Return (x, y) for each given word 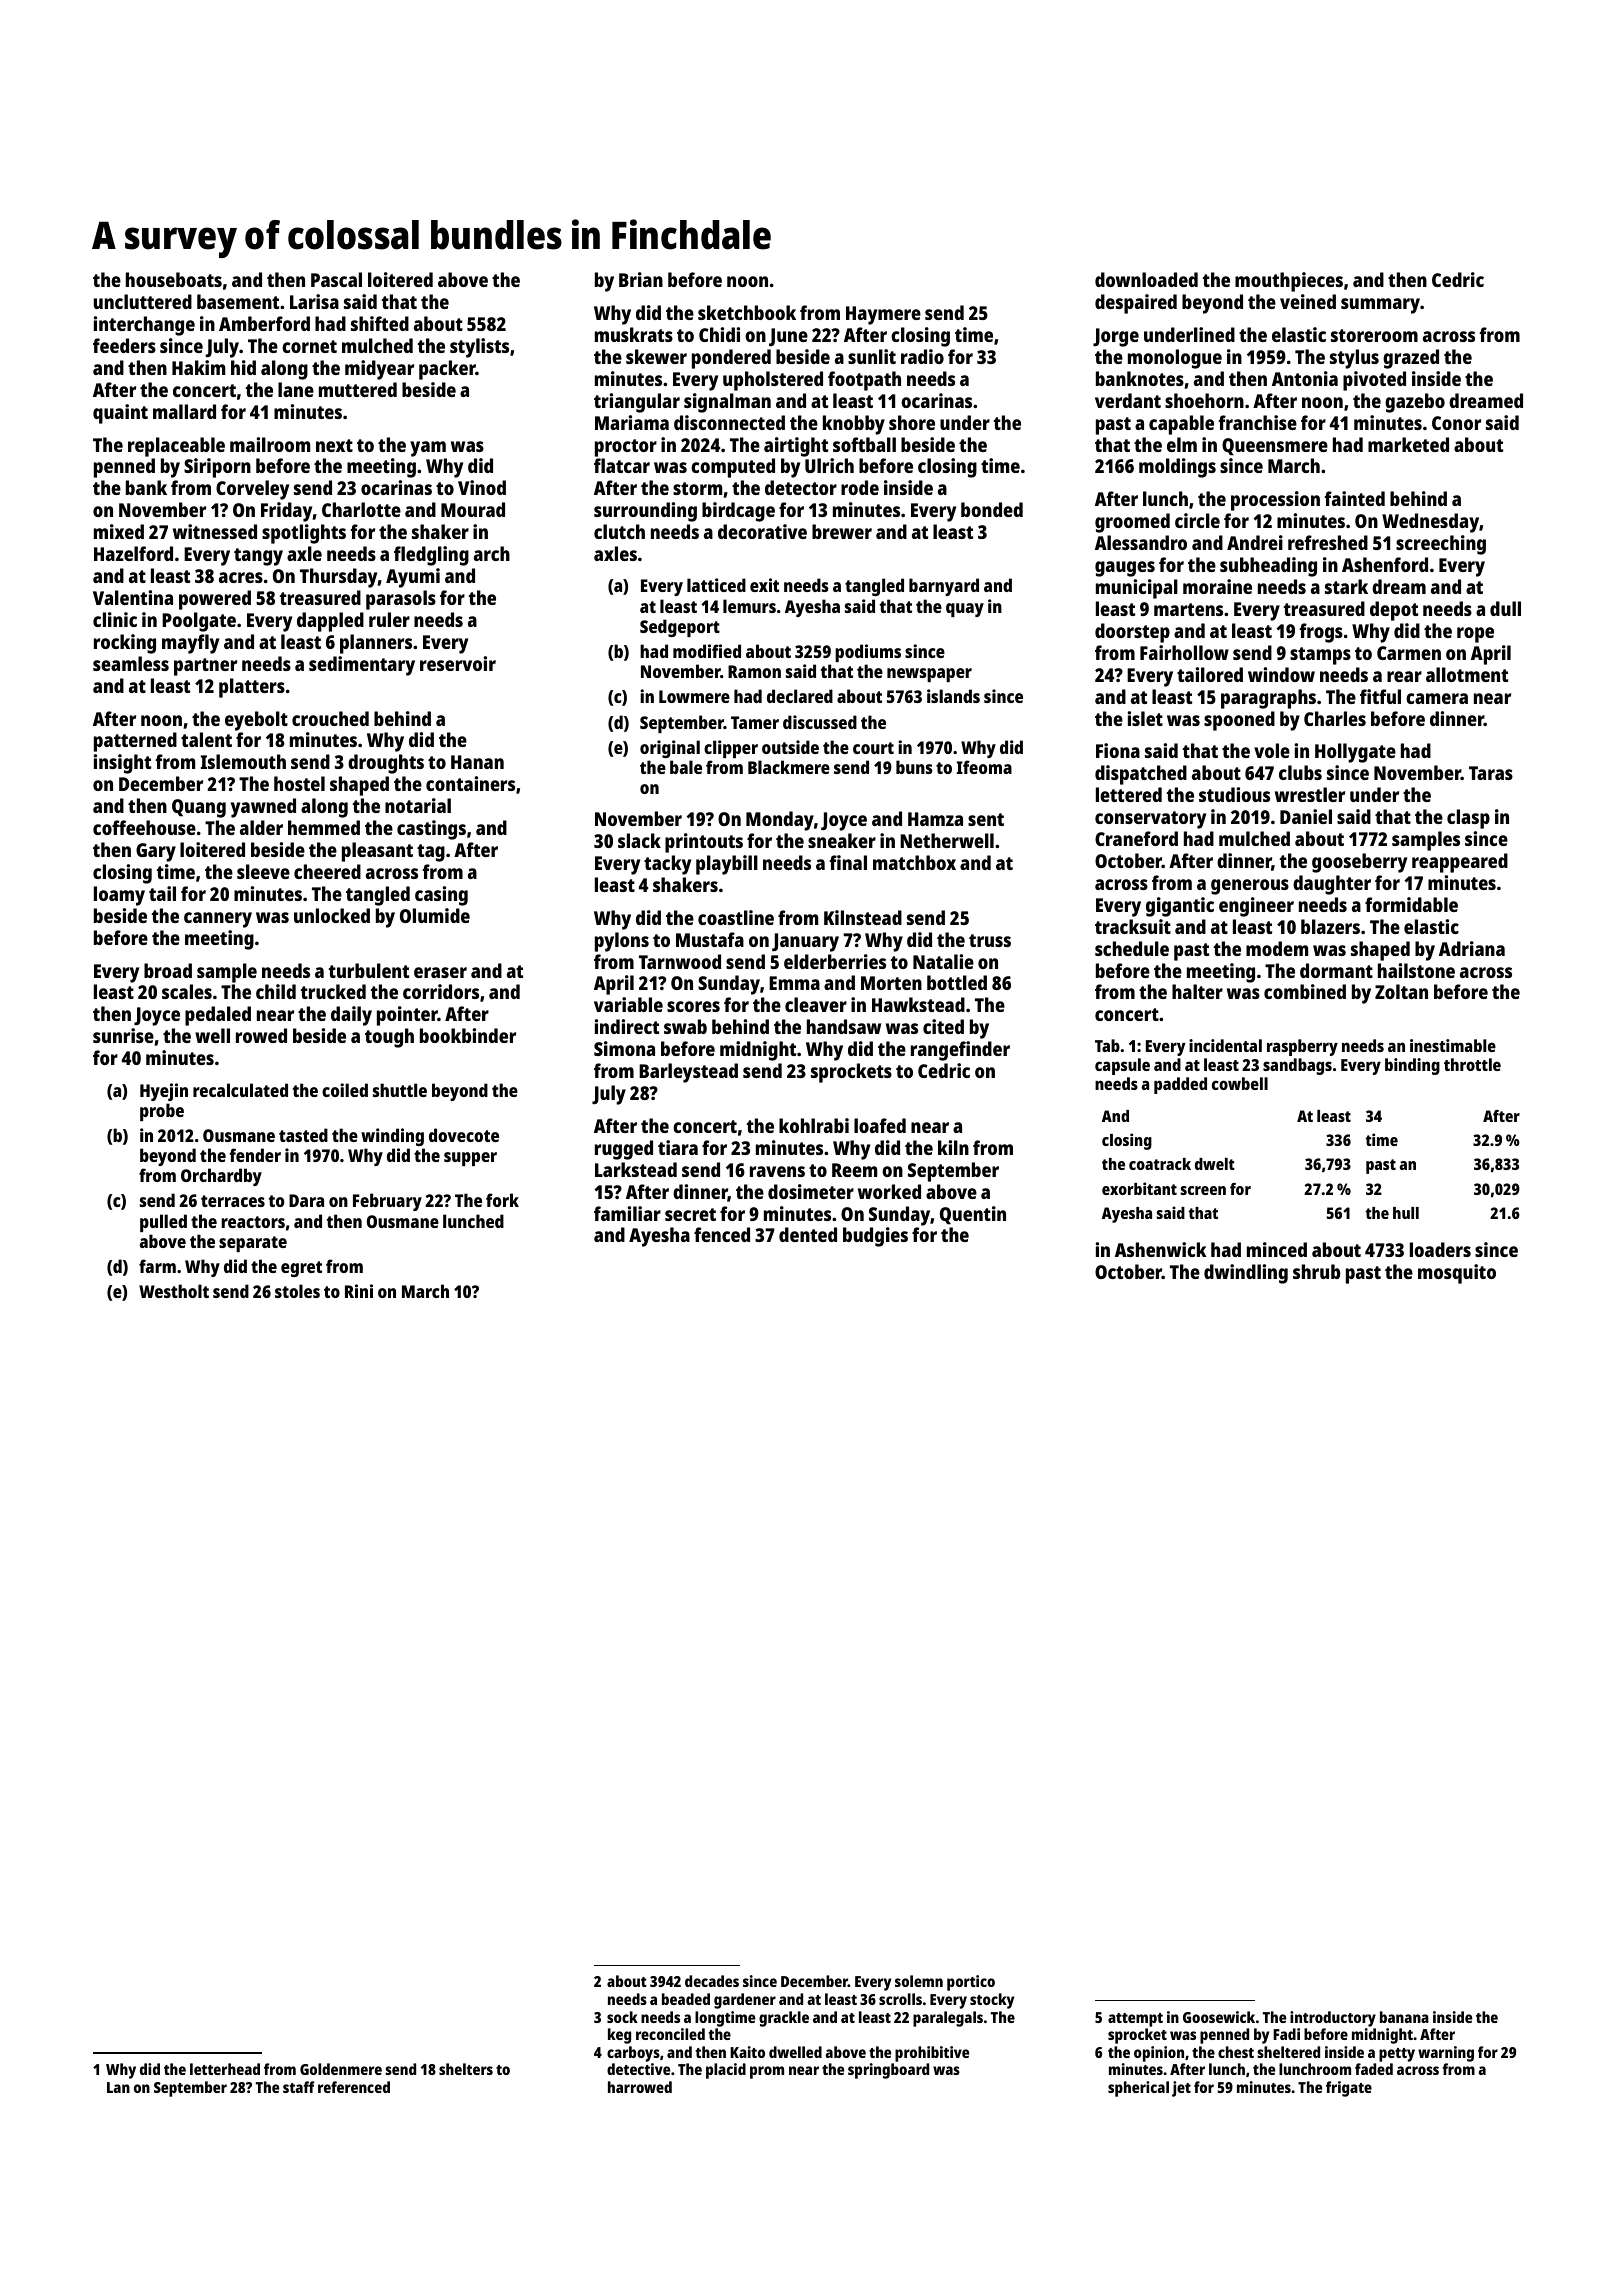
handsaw (844, 1026)
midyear (379, 370)
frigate (1349, 2089)
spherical (1138, 2089)
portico (971, 1983)
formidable (1411, 904)
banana (1404, 2017)
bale (686, 767)
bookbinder (468, 1035)
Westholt (174, 1291)
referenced (354, 2087)
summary (1380, 306)
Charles (1335, 718)
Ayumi (413, 578)
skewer (656, 356)
